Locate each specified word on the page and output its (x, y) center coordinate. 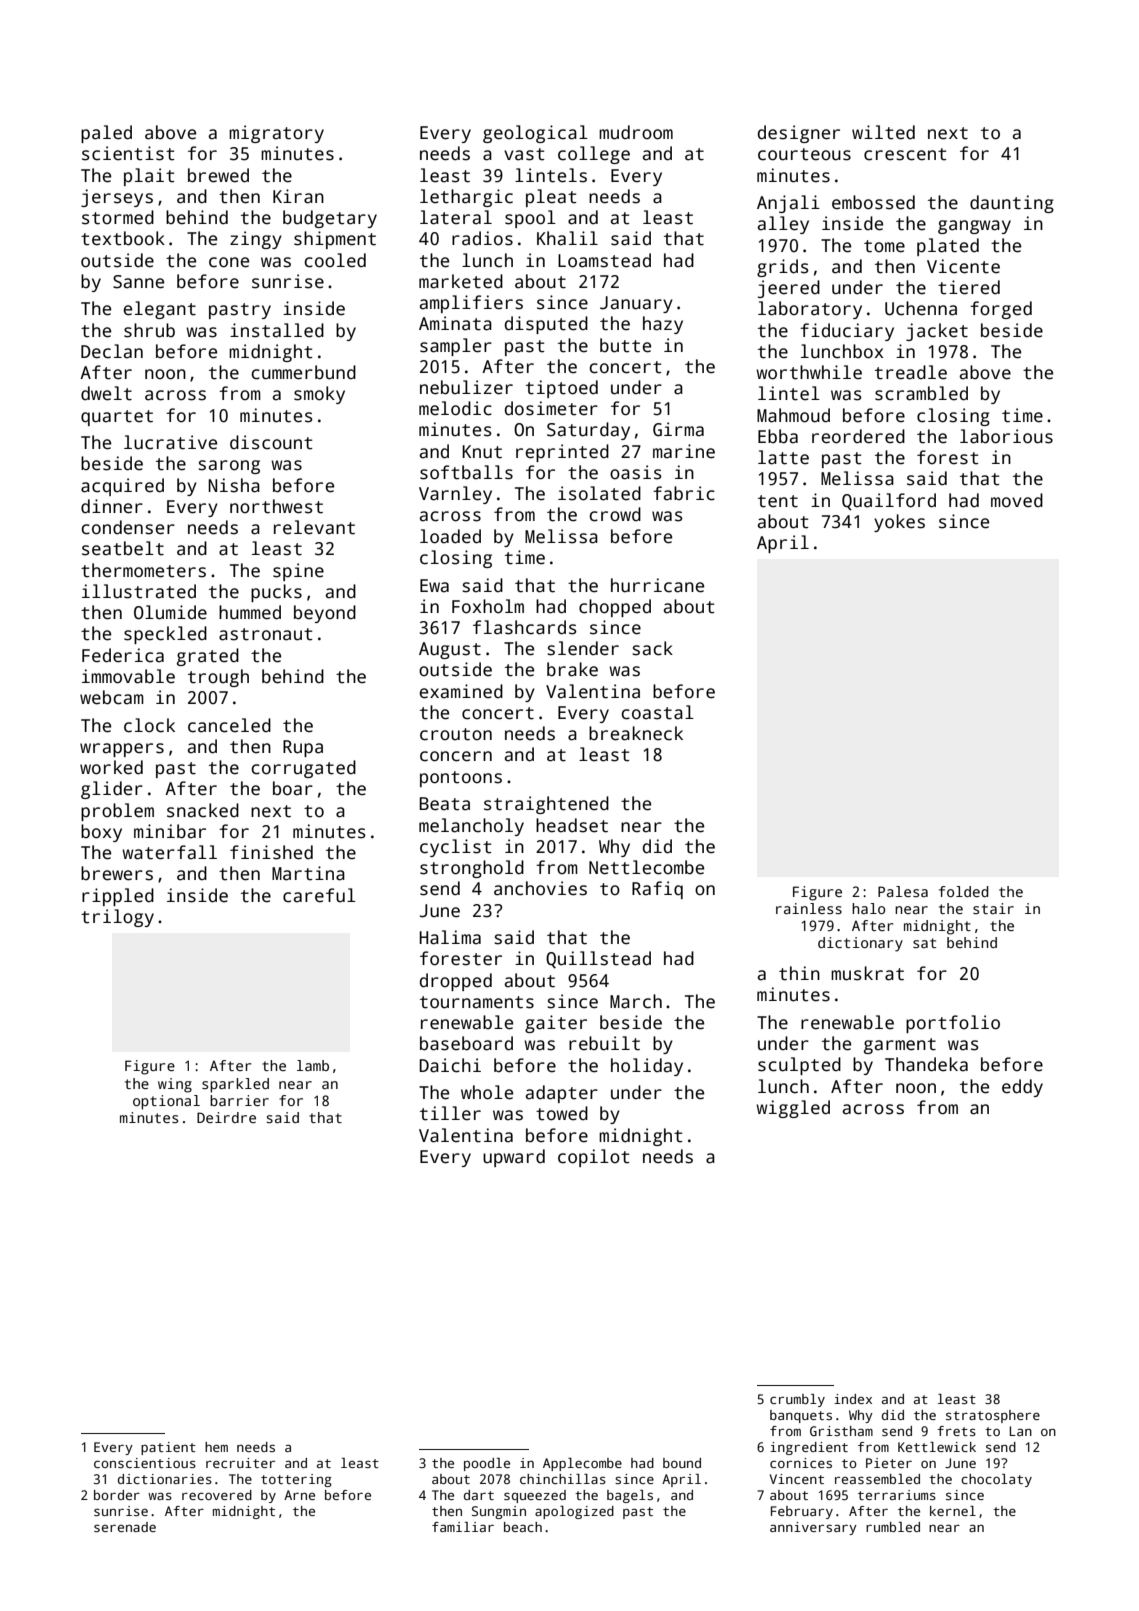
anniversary (813, 1528)
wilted (883, 132)
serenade (125, 1527)
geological (535, 134)
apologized (574, 1512)
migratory (276, 134)
